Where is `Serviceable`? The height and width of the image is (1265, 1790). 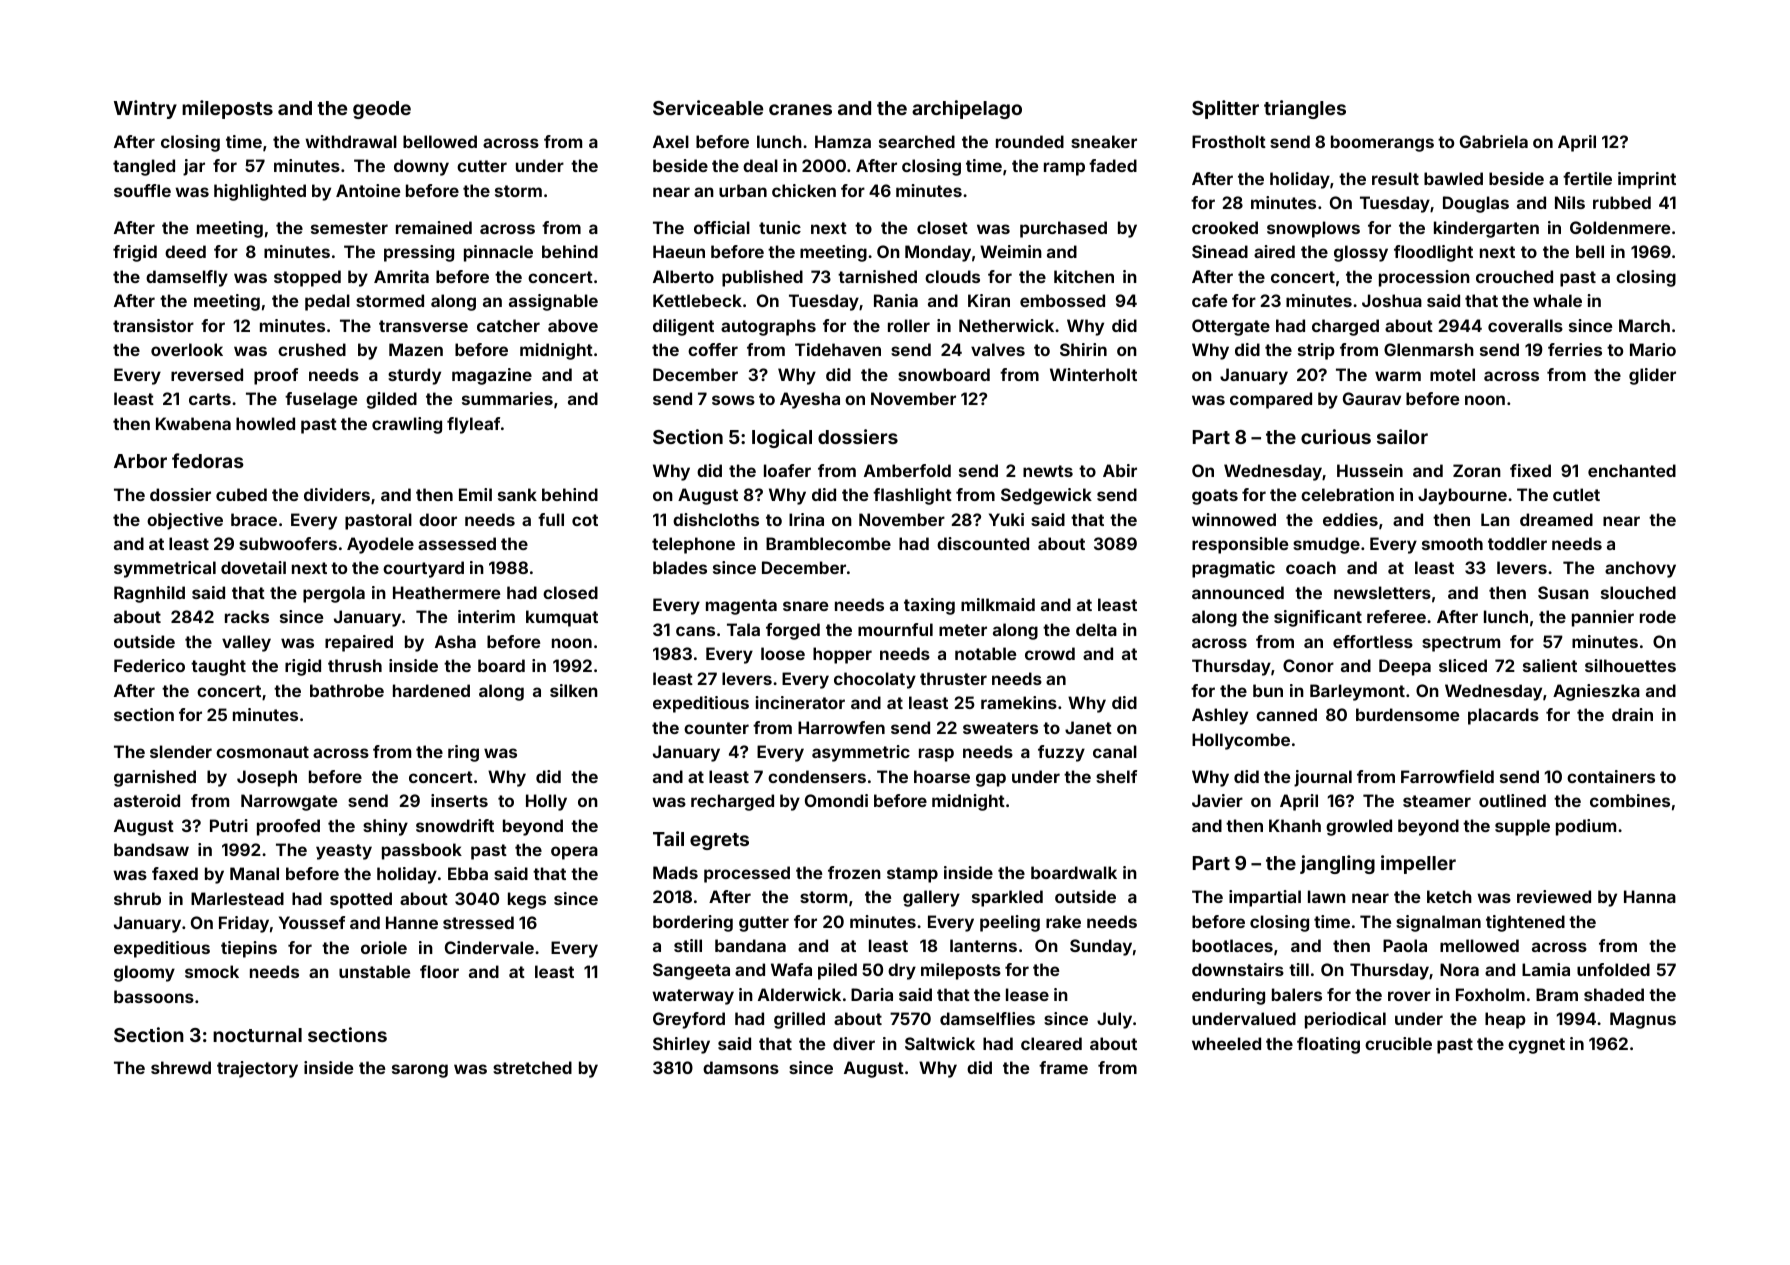
Serviceable is located at coordinates (708, 107).
